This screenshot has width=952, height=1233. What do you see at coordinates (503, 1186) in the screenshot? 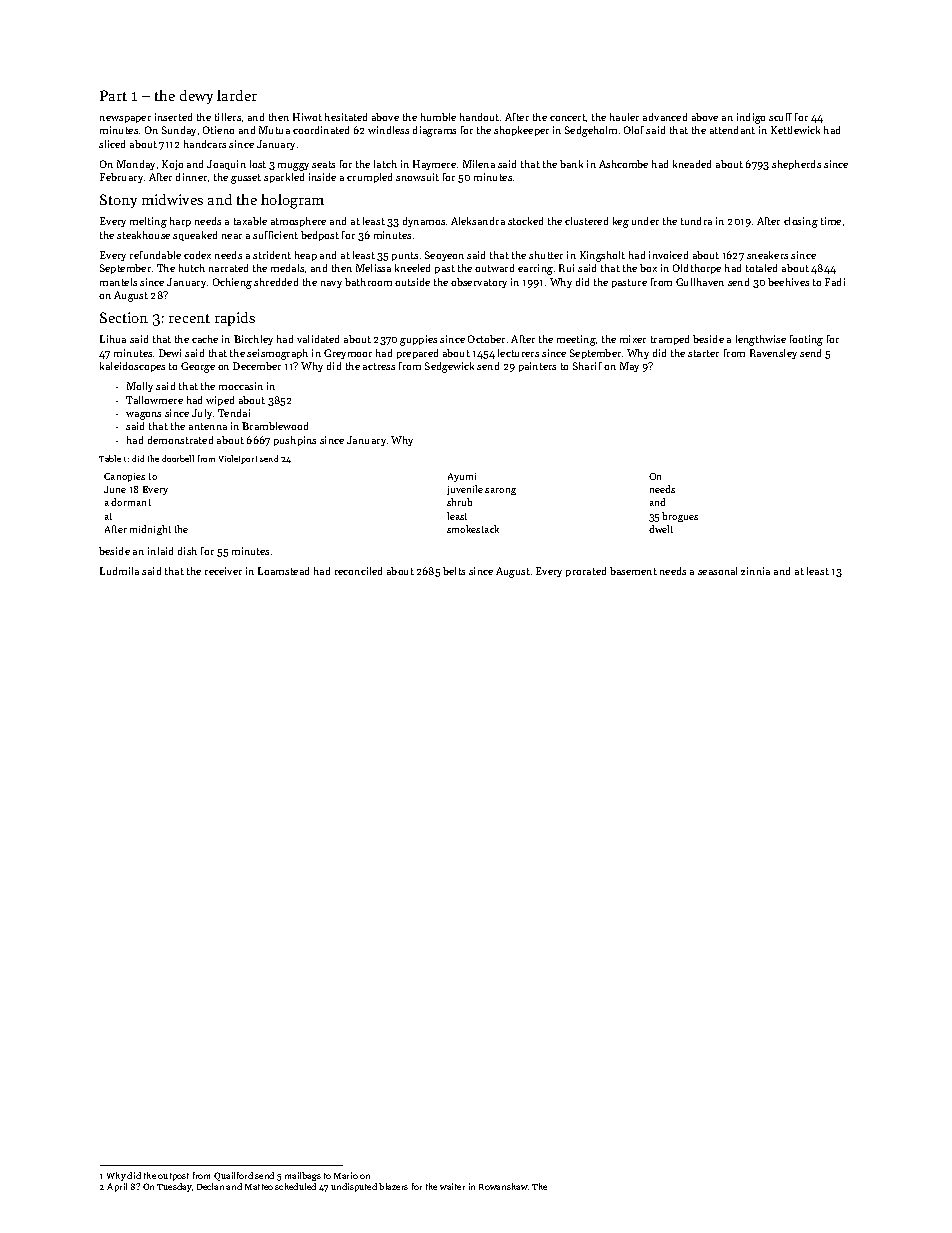
I see `Rowanshaw` at bounding box center [503, 1186].
